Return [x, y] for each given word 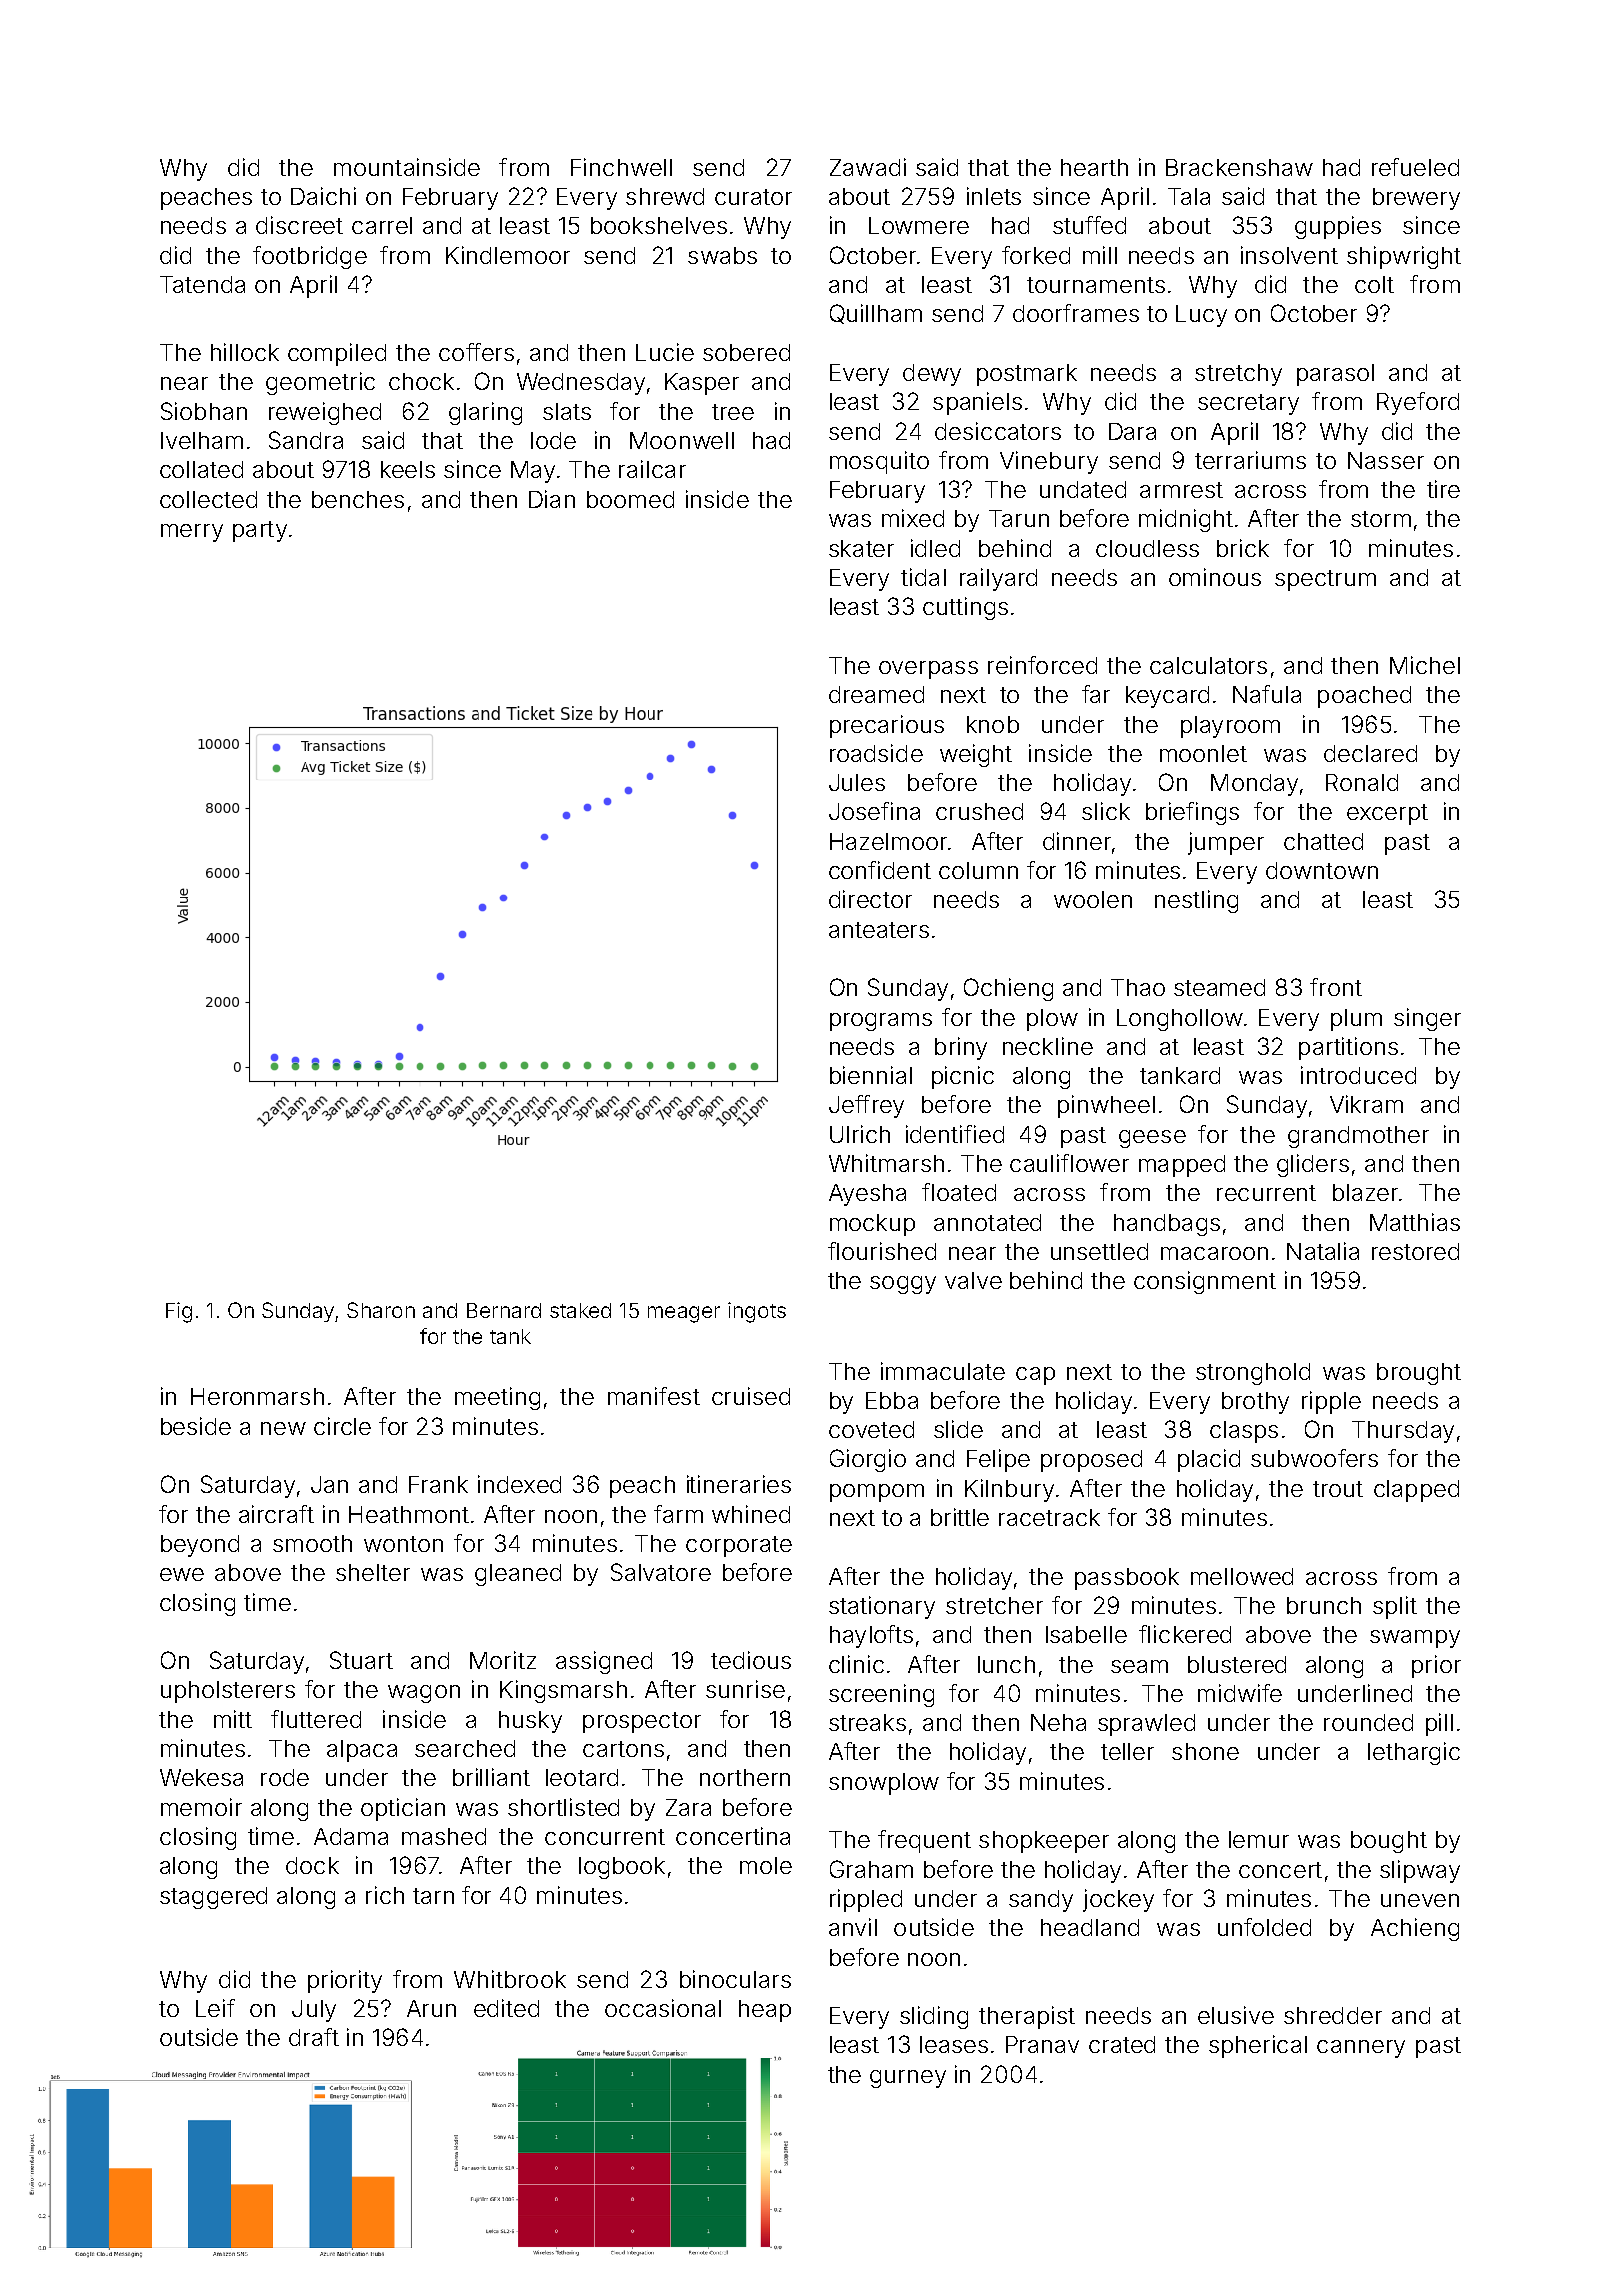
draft [314, 2037]
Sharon [381, 1310]
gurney [908, 2079]
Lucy [1201, 316]
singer [1427, 1019]
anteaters [879, 930]
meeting [497, 1398]
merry [192, 533]
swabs [722, 255]
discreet [299, 225]
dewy [932, 375]
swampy [1415, 1639]
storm [1381, 519]
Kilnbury [1009, 1490]
